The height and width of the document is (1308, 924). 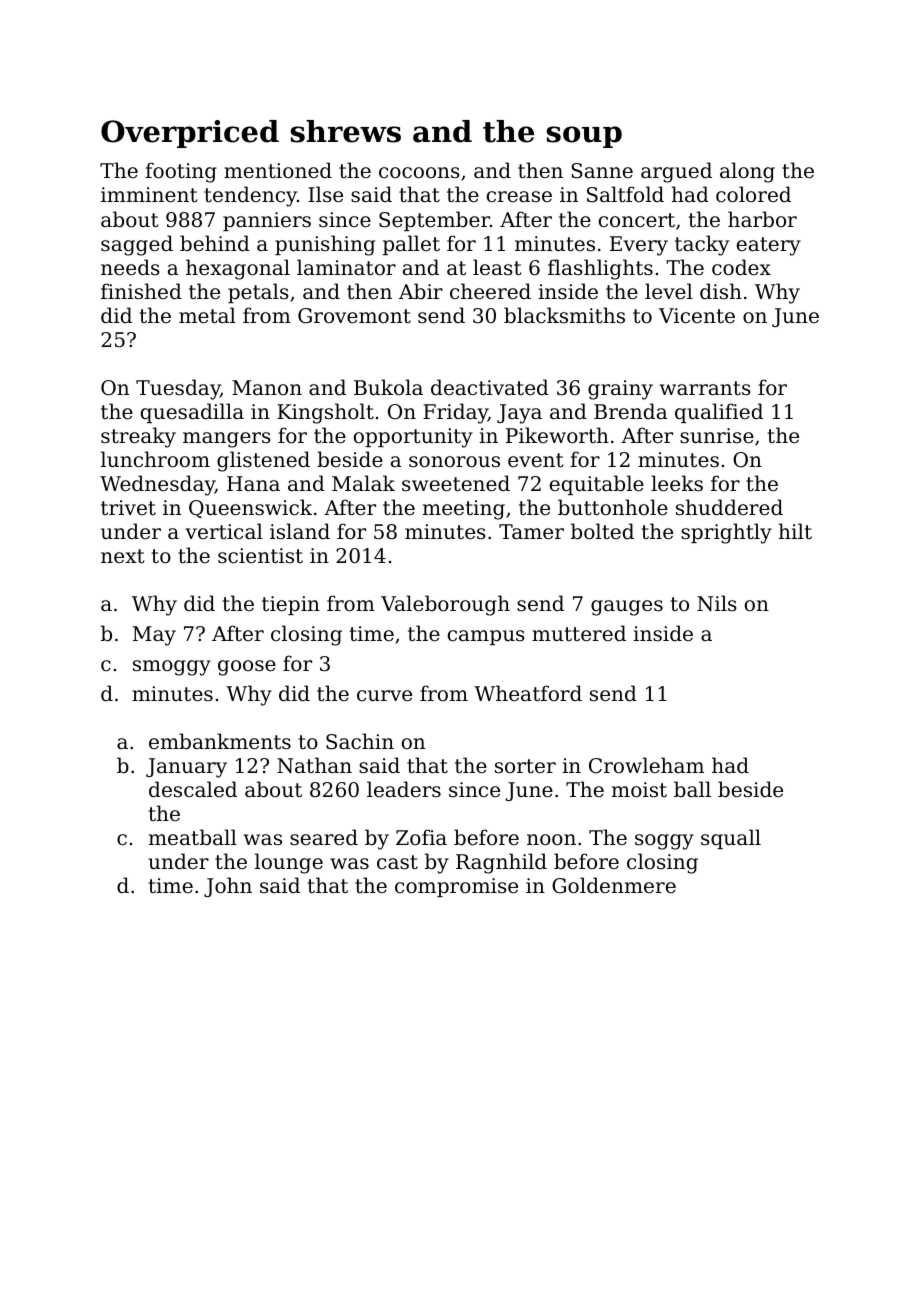 What do you see at coordinates (762, 219) in the document?
I see `harbor` at bounding box center [762, 219].
